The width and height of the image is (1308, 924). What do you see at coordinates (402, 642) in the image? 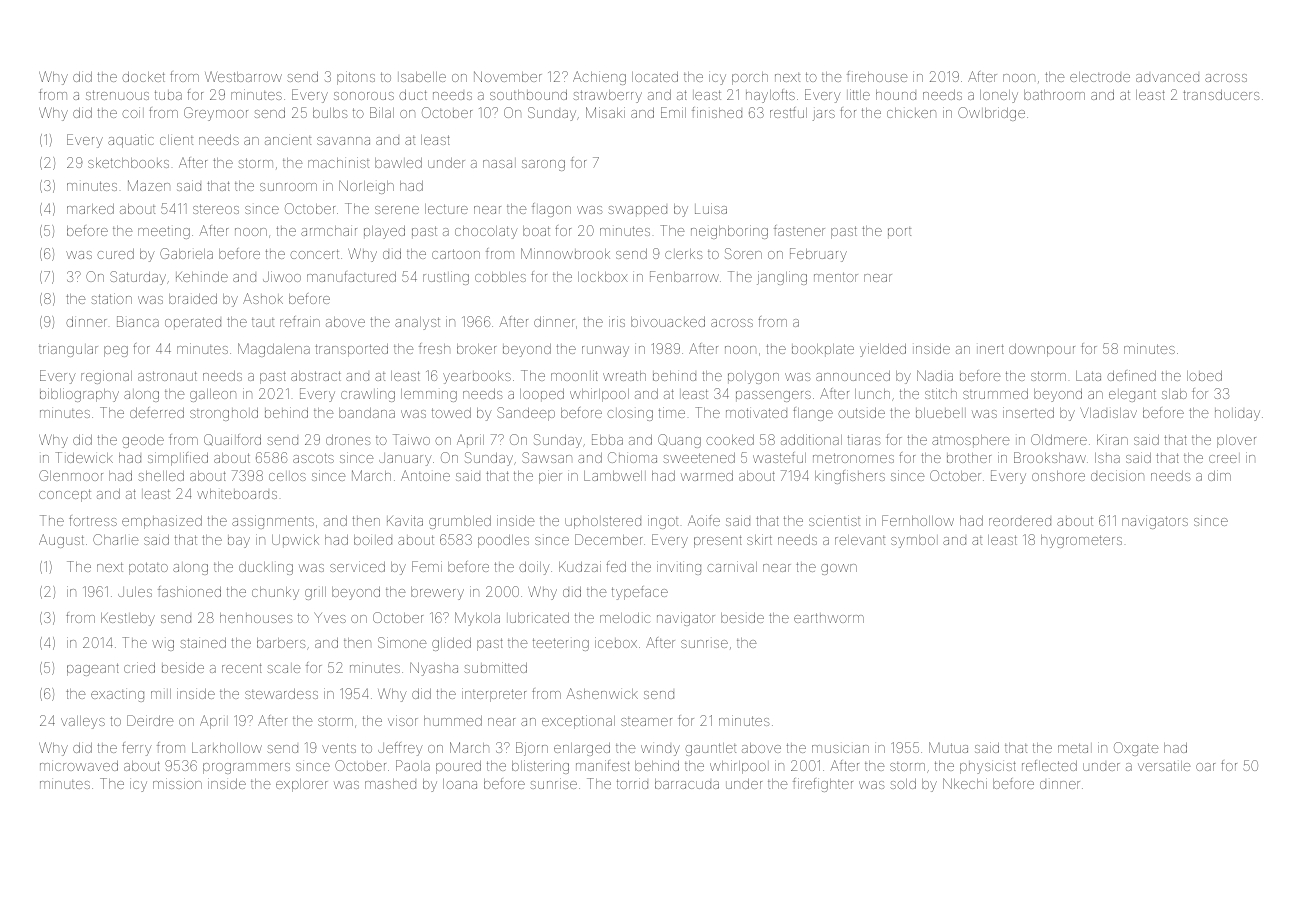
I see `Simone` at bounding box center [402, 642].
